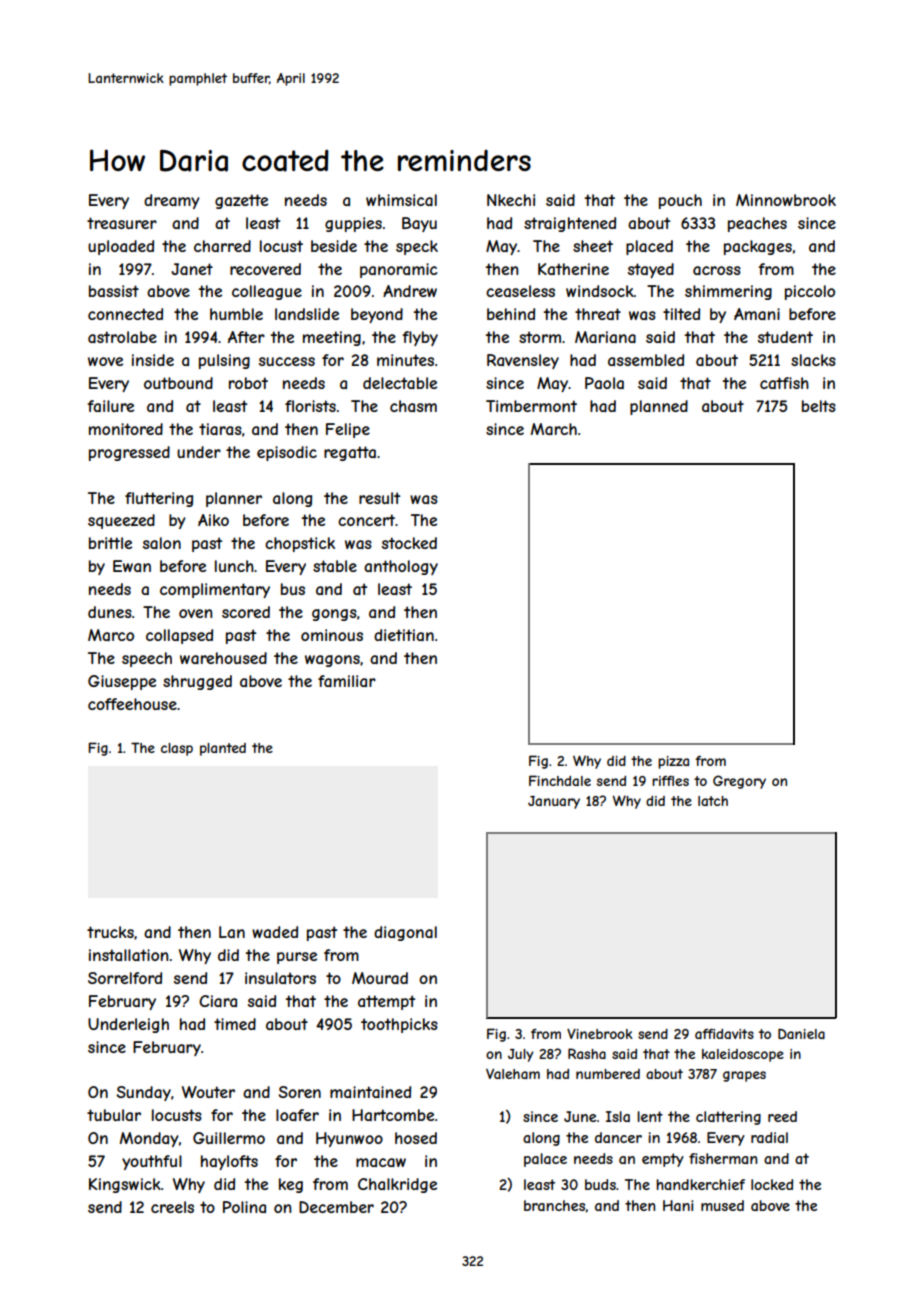  What do you see at coordinates (110, 406) in the screenshot?
I see `failure` at bounding box center [110, 406].
